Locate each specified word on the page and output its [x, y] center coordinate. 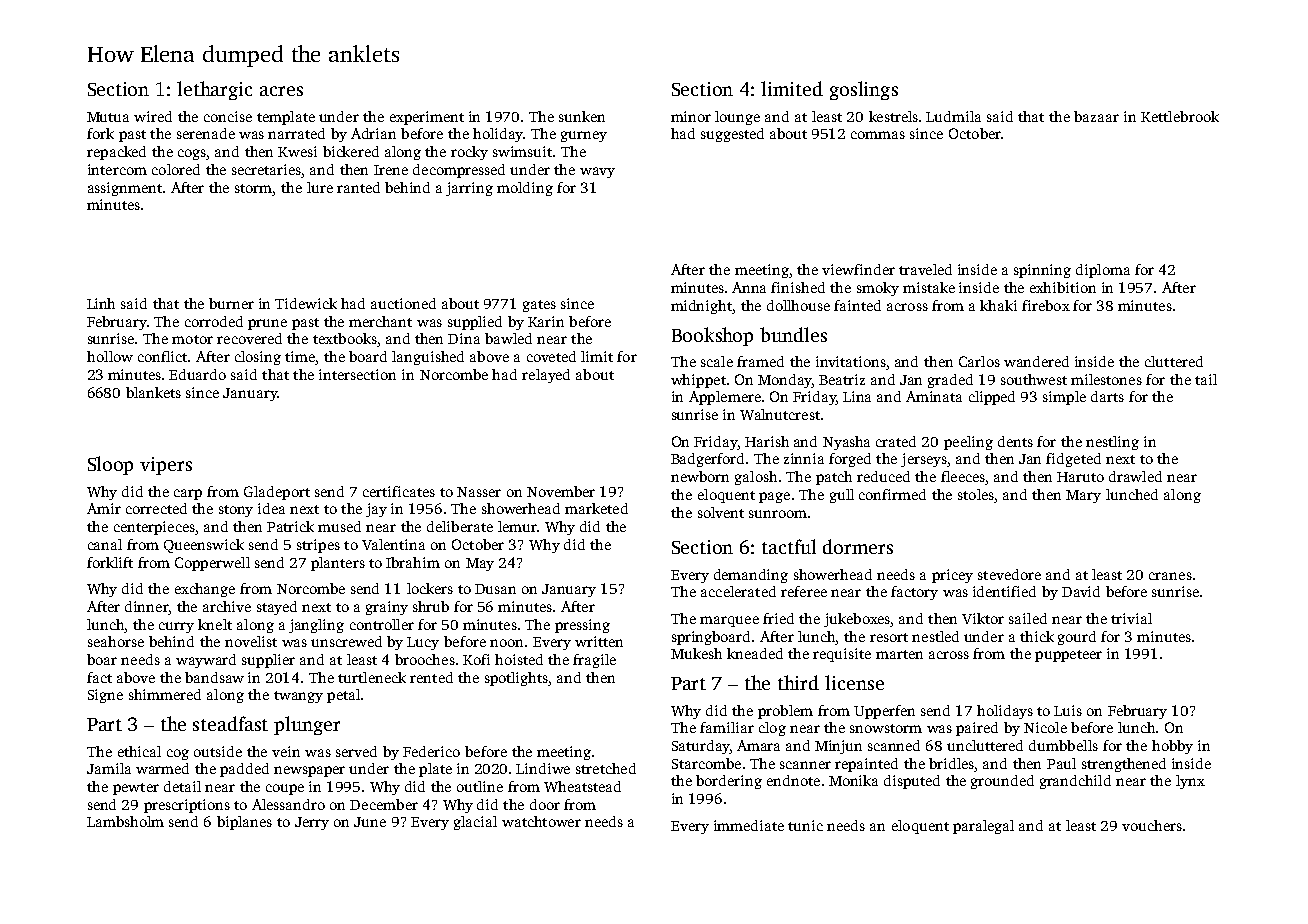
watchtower [541, 821]
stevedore [1009, 574]
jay [376, 510]
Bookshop [712, 336]
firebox [1046, 305]
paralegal [983, 827]
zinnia [804, 458]
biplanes [244, 823]
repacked [116, 153]
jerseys [924, 460]
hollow [110, 356]
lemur [517, 526]
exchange [205, 590]
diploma [1103, 271]
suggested [732, 135]
